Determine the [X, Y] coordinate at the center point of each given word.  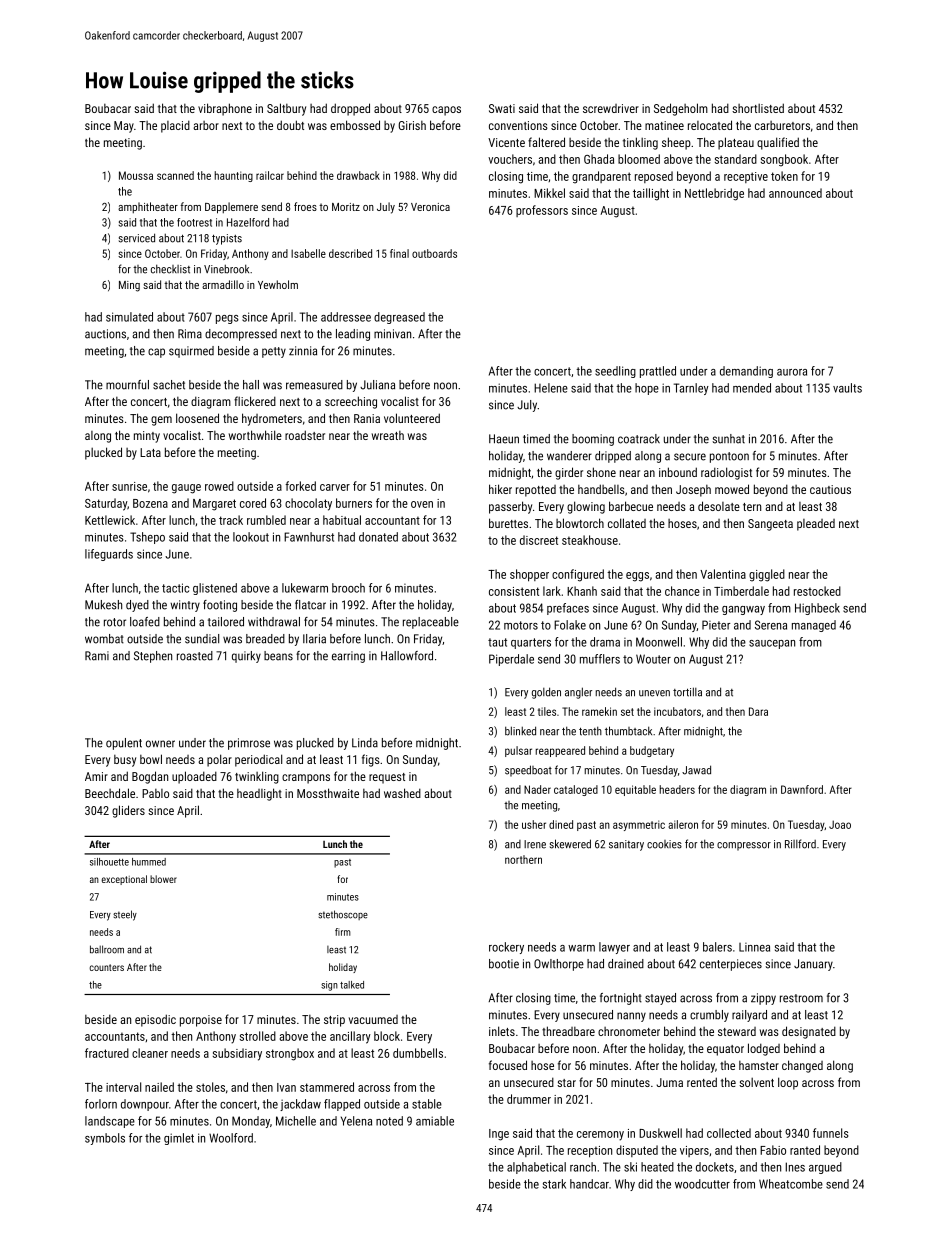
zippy [763, 999]
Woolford [231, 1138]
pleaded [816, 525]
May [124, 127]
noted [389, 1121]
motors [521, 625]
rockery [506, 948]
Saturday [106, 504]
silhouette [109, 862]
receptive [746, 177]
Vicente [506, 142]
